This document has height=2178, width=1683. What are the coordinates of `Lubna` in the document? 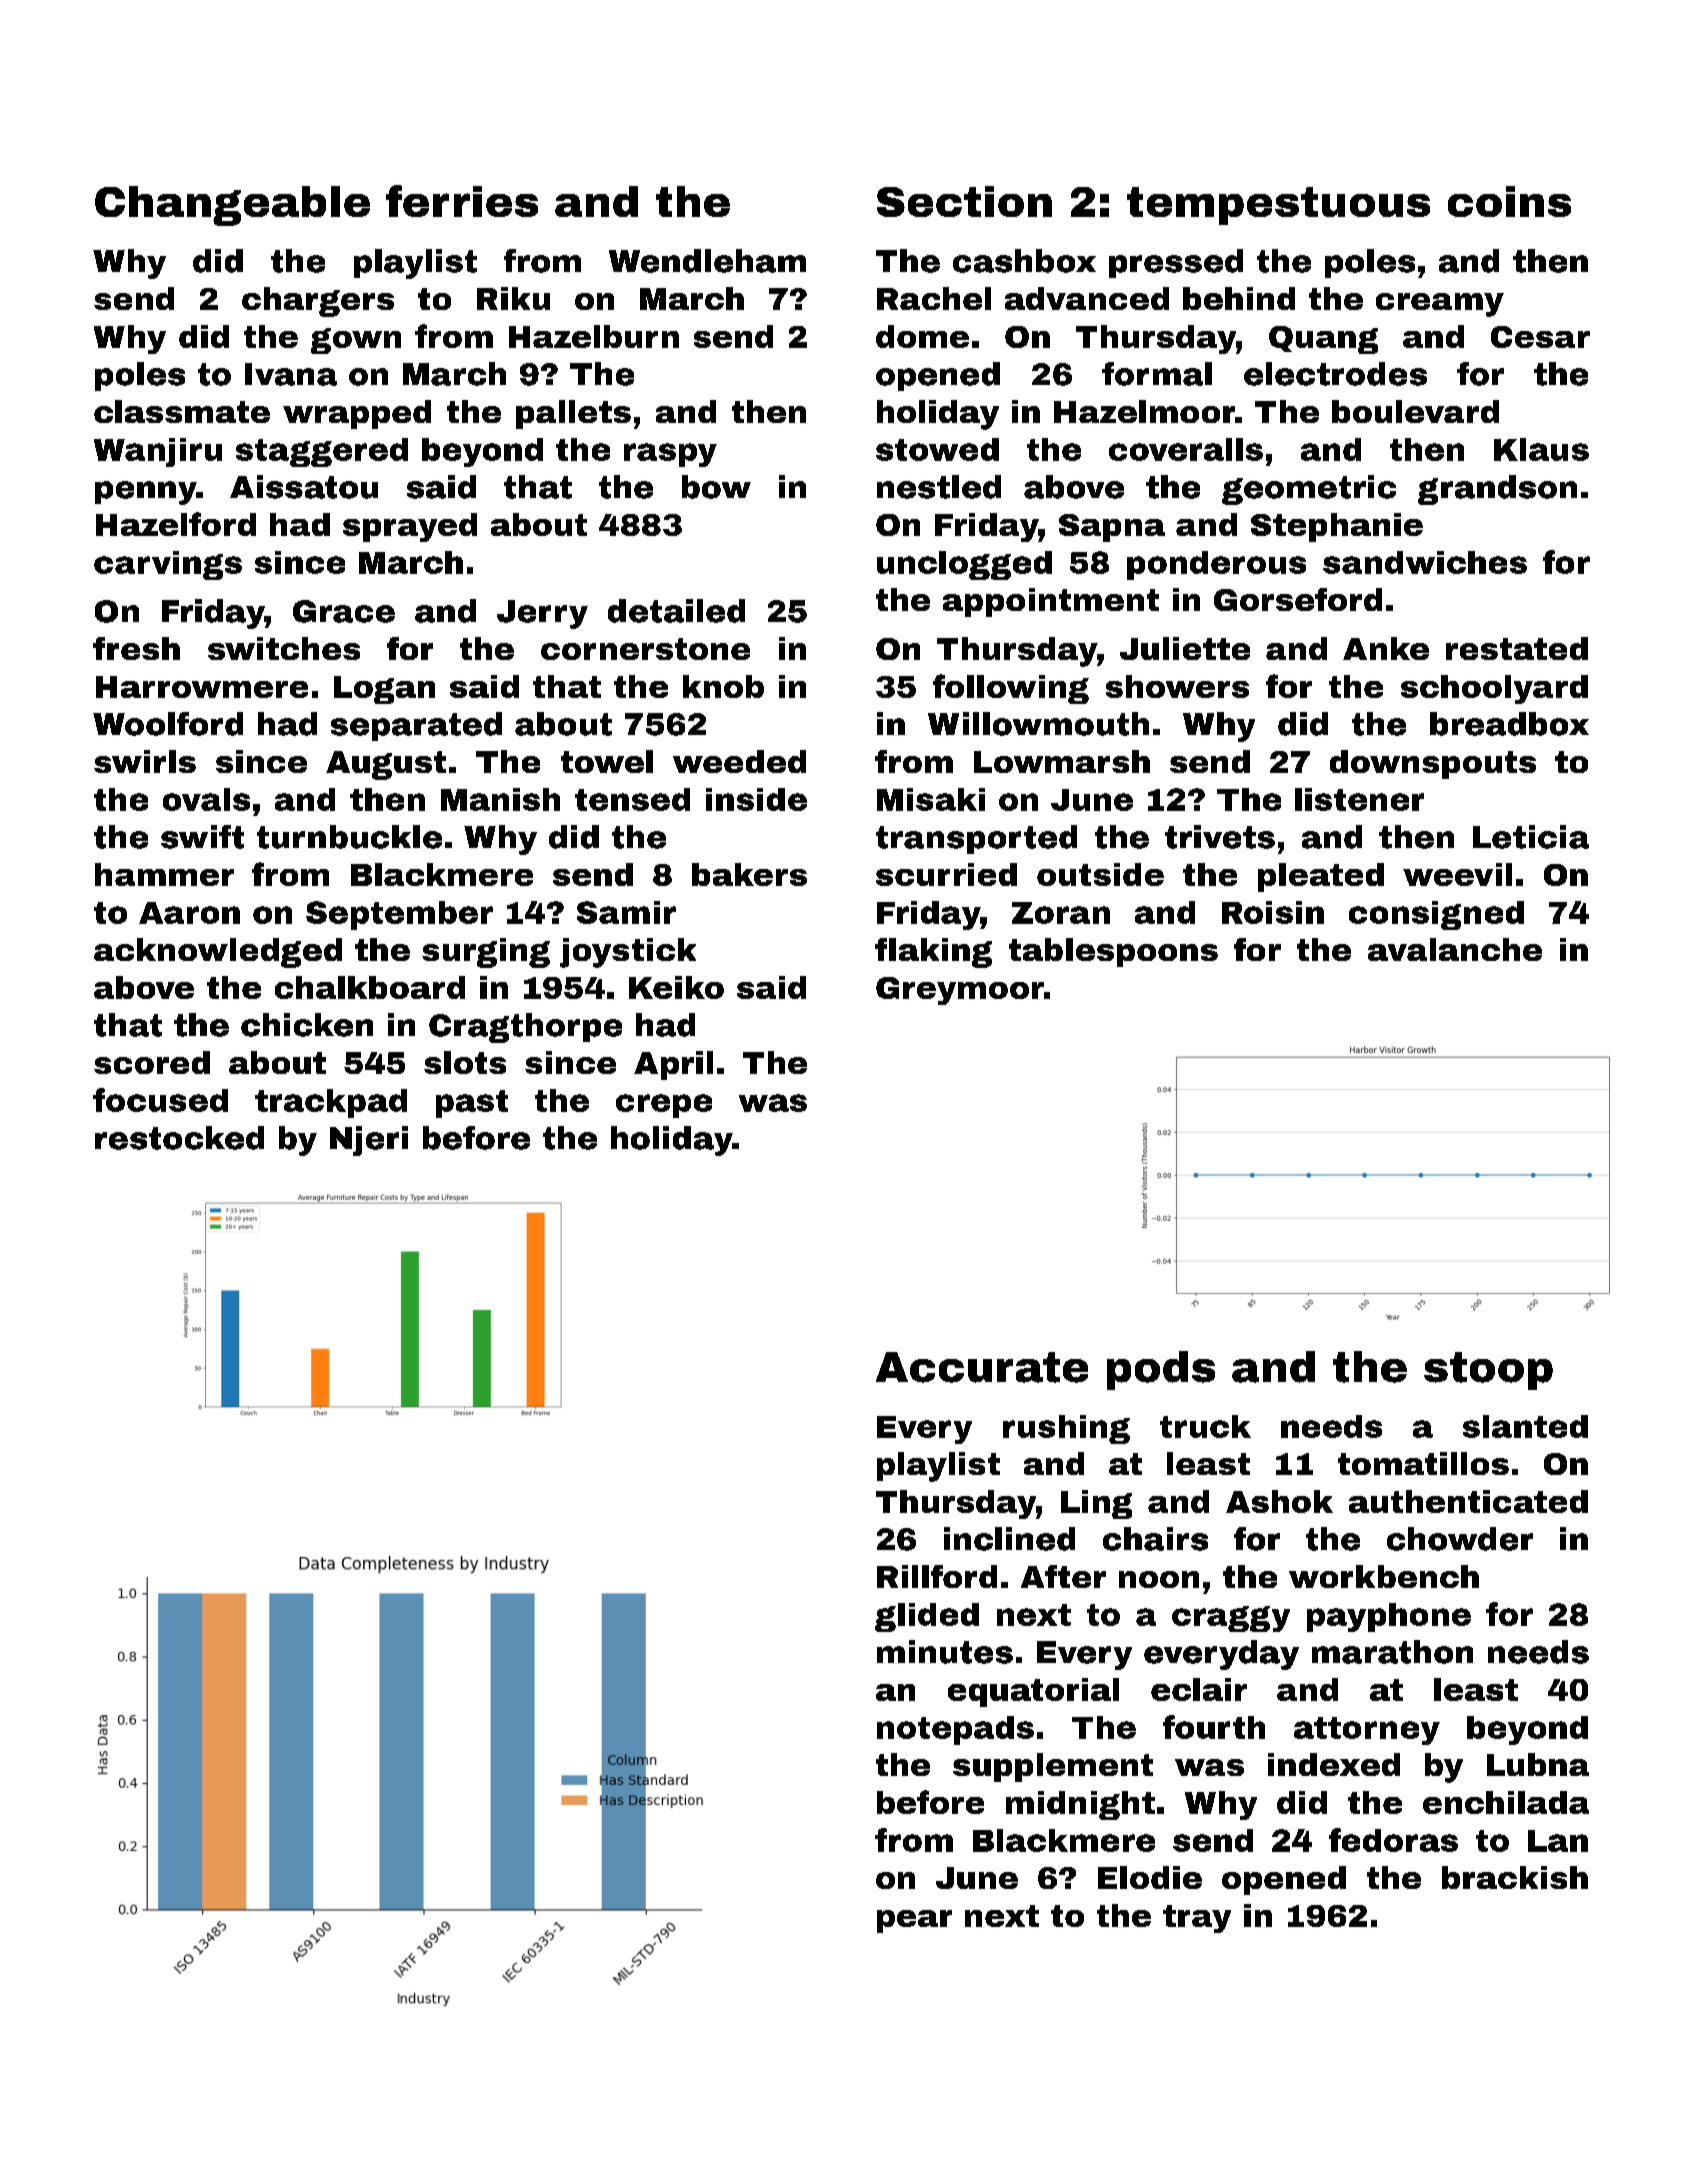 It's located at (1538, 1764).
